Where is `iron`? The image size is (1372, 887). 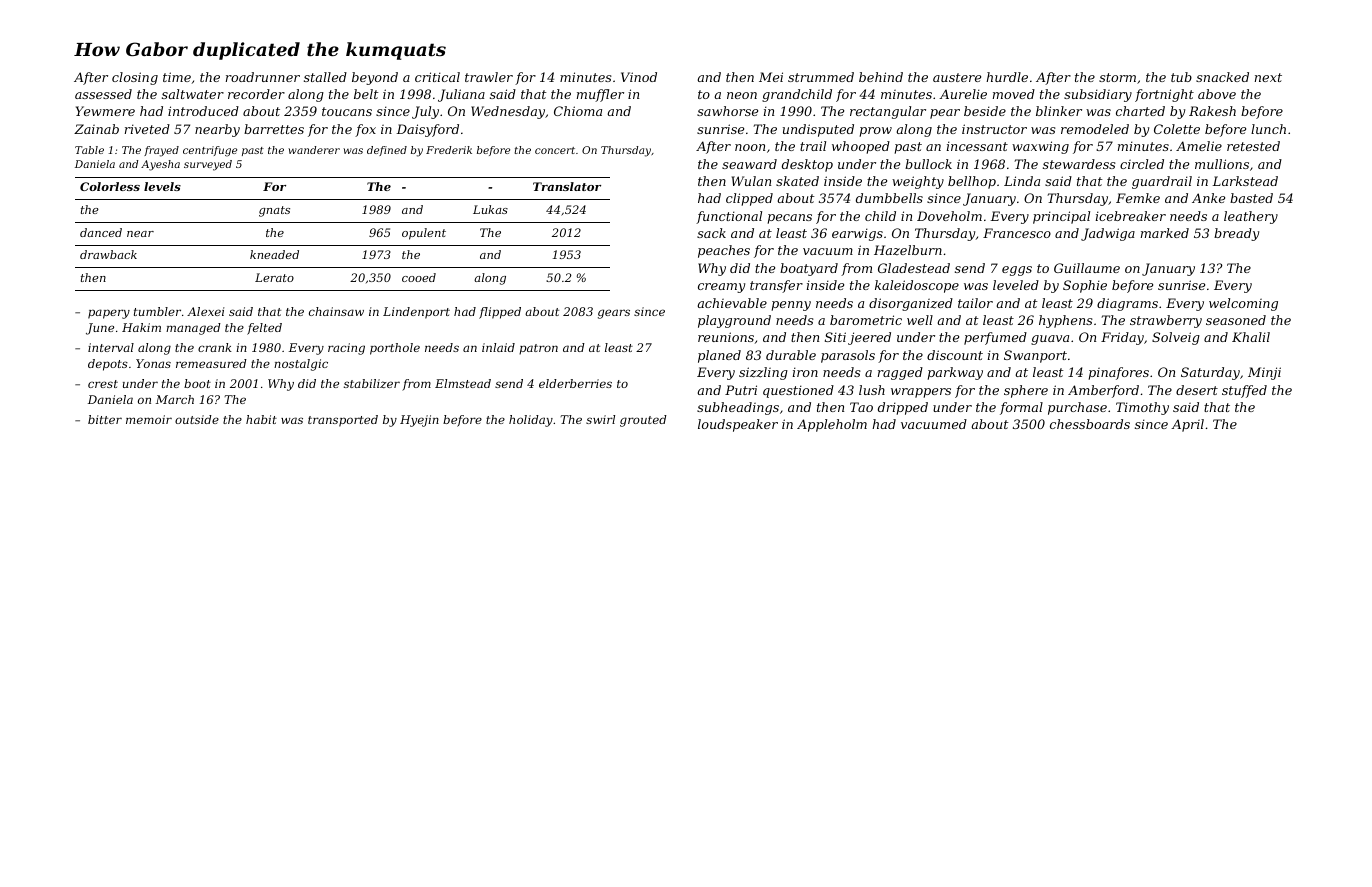 iron is located at coordinates (805, 372).
